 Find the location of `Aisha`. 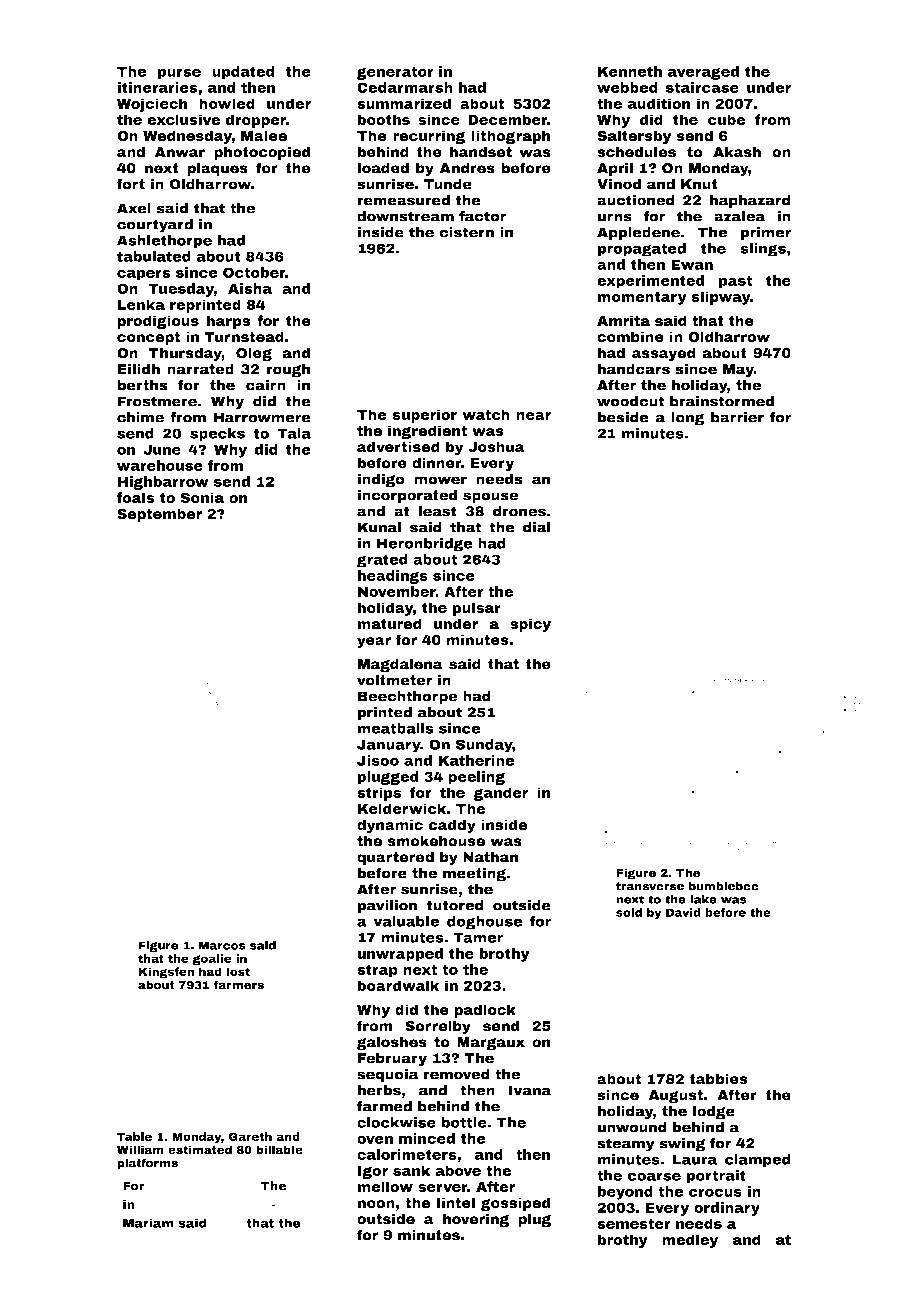

Aisha is located at coordinates (250, 288).
